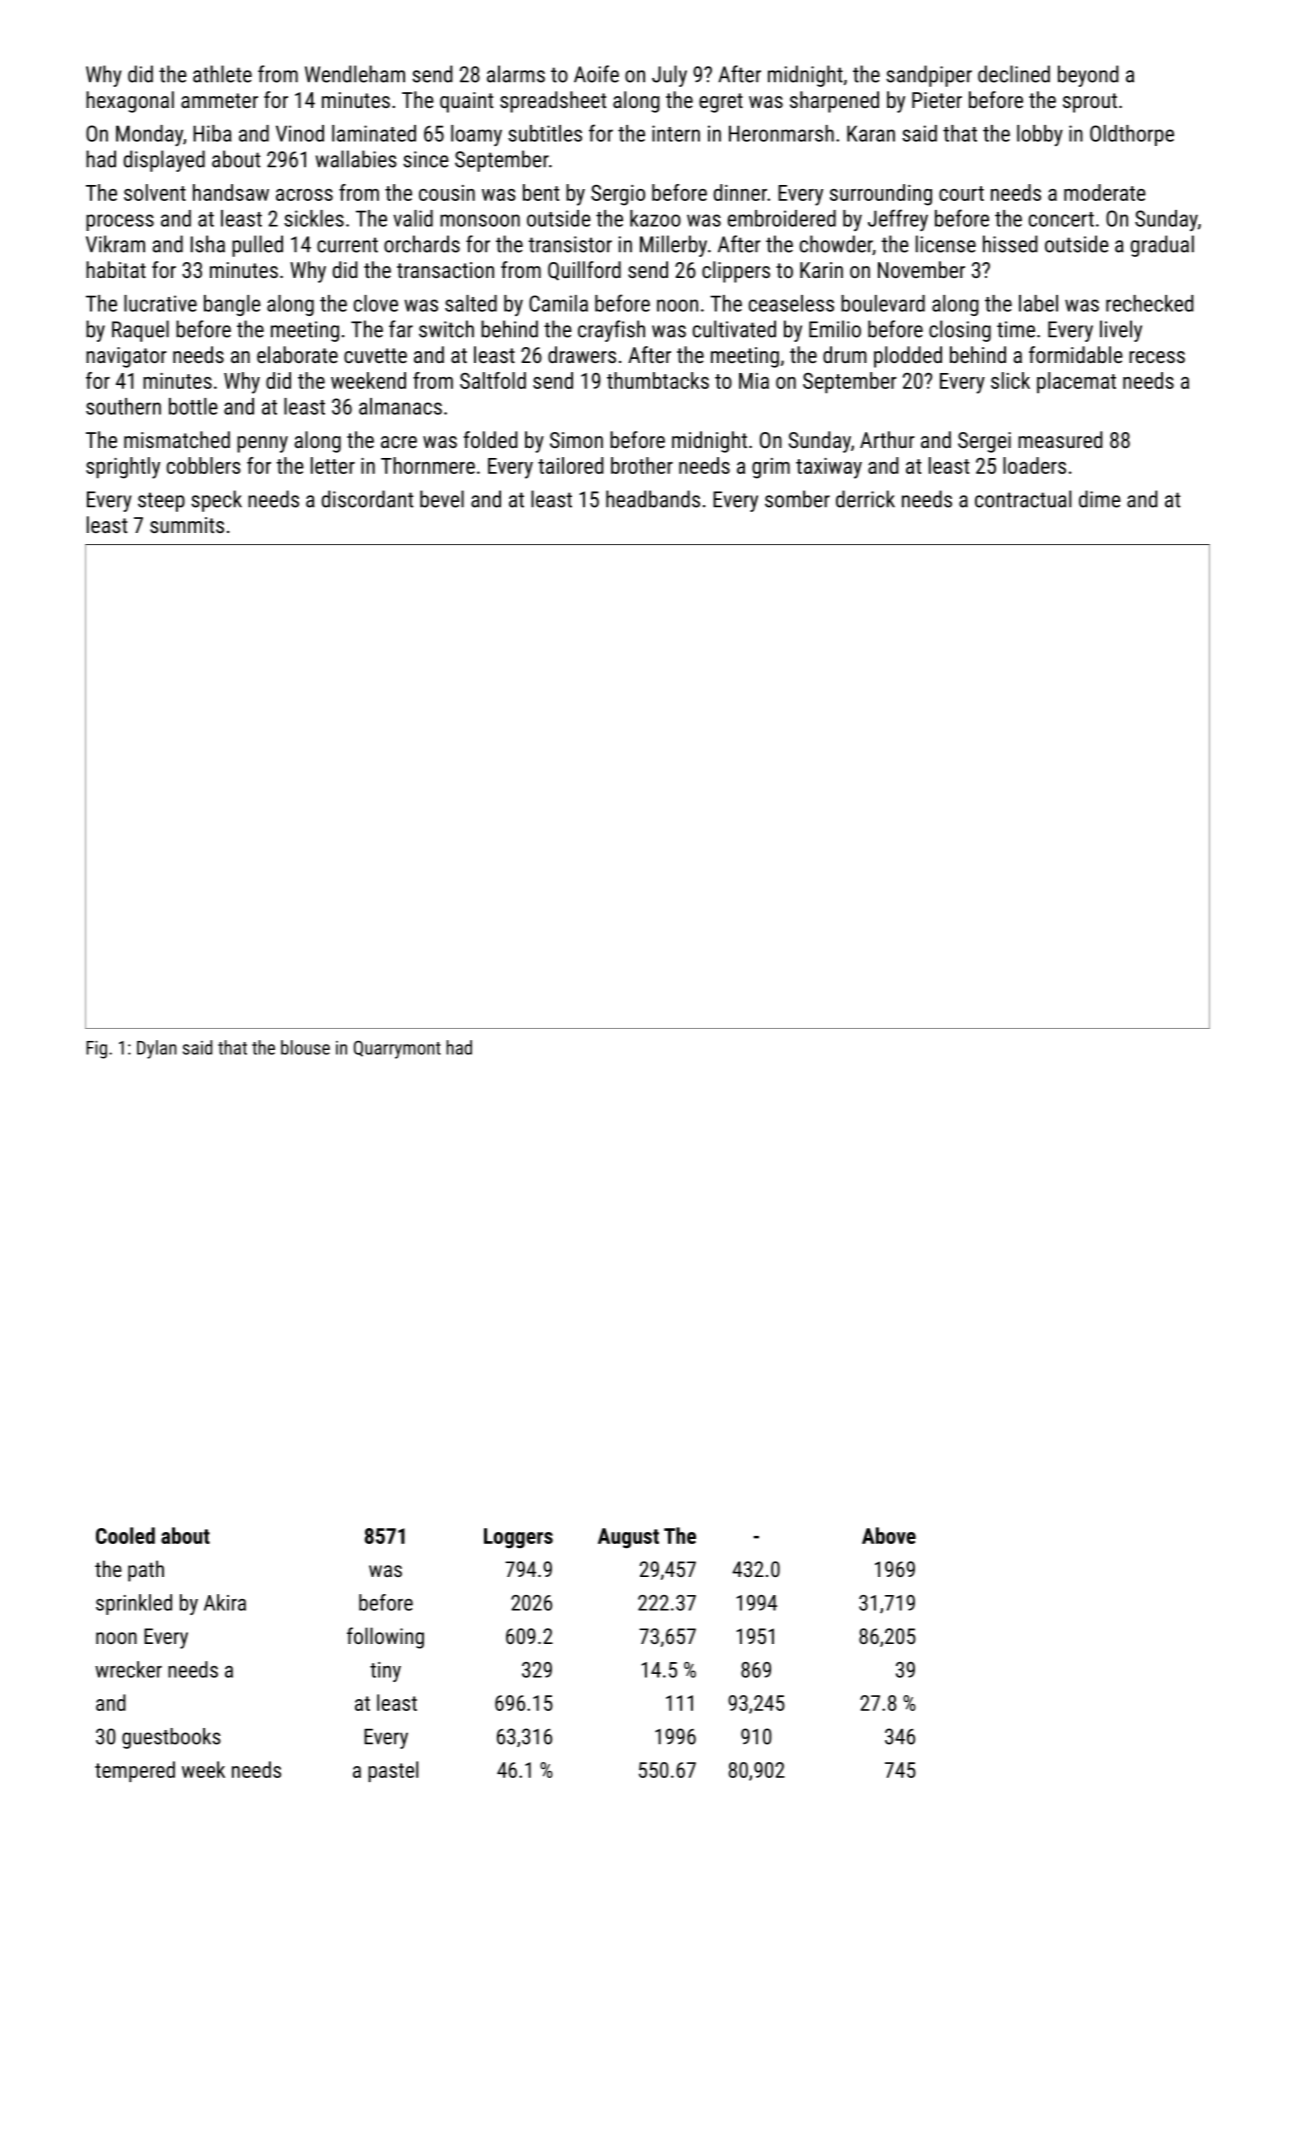  What do you see at coordinates (193, 406) in the screenshot?
I see `bottle` at bounding box center [193, 406].
